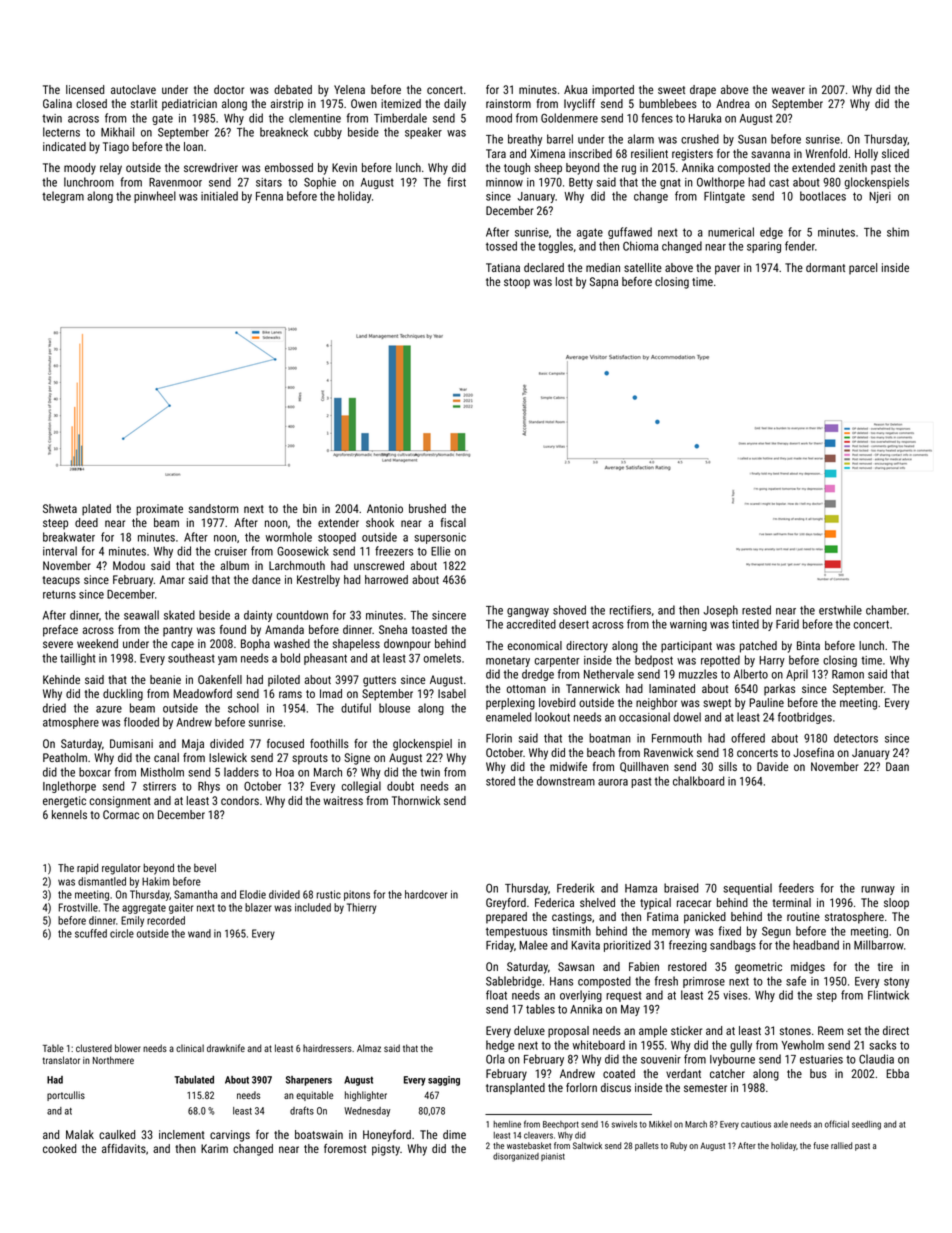  I want to click on affidavits, so click(124, 1148).
